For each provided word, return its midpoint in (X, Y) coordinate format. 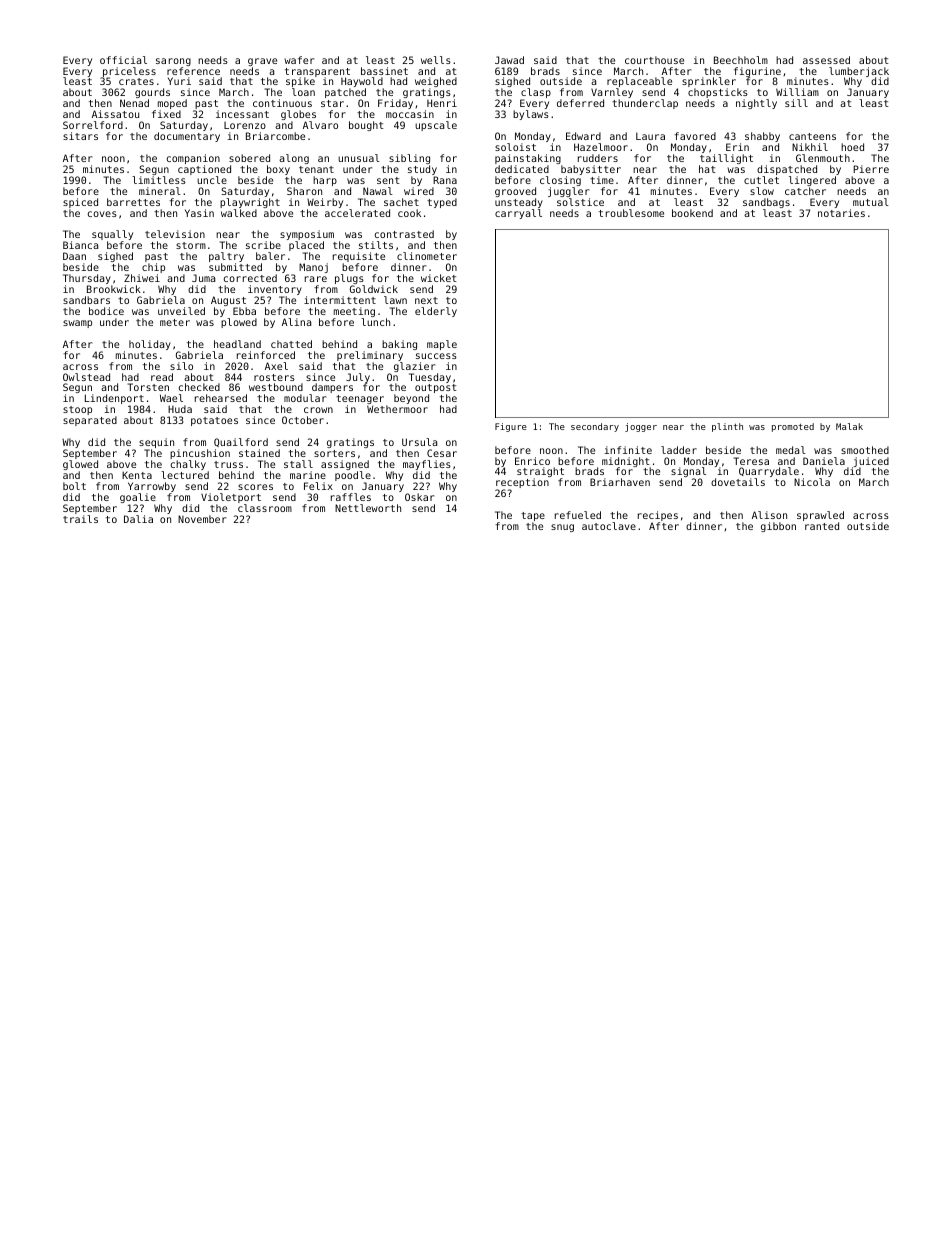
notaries (841, 213)
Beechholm (741, 60)
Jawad (509, 60)
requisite (359, 257)
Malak (849, 426)
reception (522, 484)
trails (80, 519)
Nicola (812, 482)
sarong (173, 62)
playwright (250, 203)
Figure (511, 427)
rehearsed (221, 398)
